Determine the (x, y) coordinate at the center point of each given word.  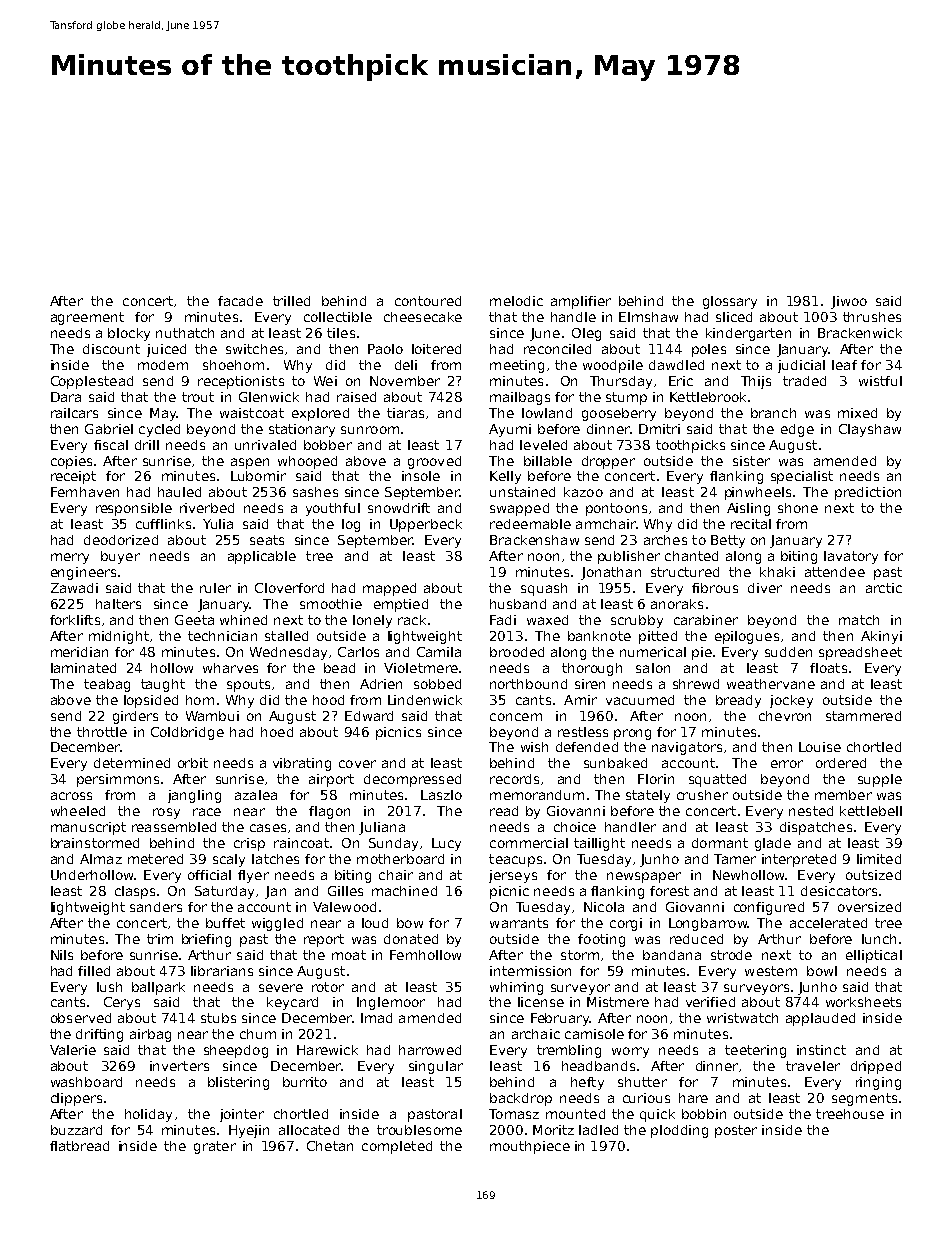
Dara (66, 397)
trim (160, 939)
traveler (813, 1066)
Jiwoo (849, 302)
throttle (102, 732)
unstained (522, 492)
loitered (436, 349)
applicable (262, 557)
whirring (516, 988)
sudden (788, 652)
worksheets (863, 1002)
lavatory (851, 557)
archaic (536, 1034)
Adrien (381, 684)
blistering (238, 1083)
